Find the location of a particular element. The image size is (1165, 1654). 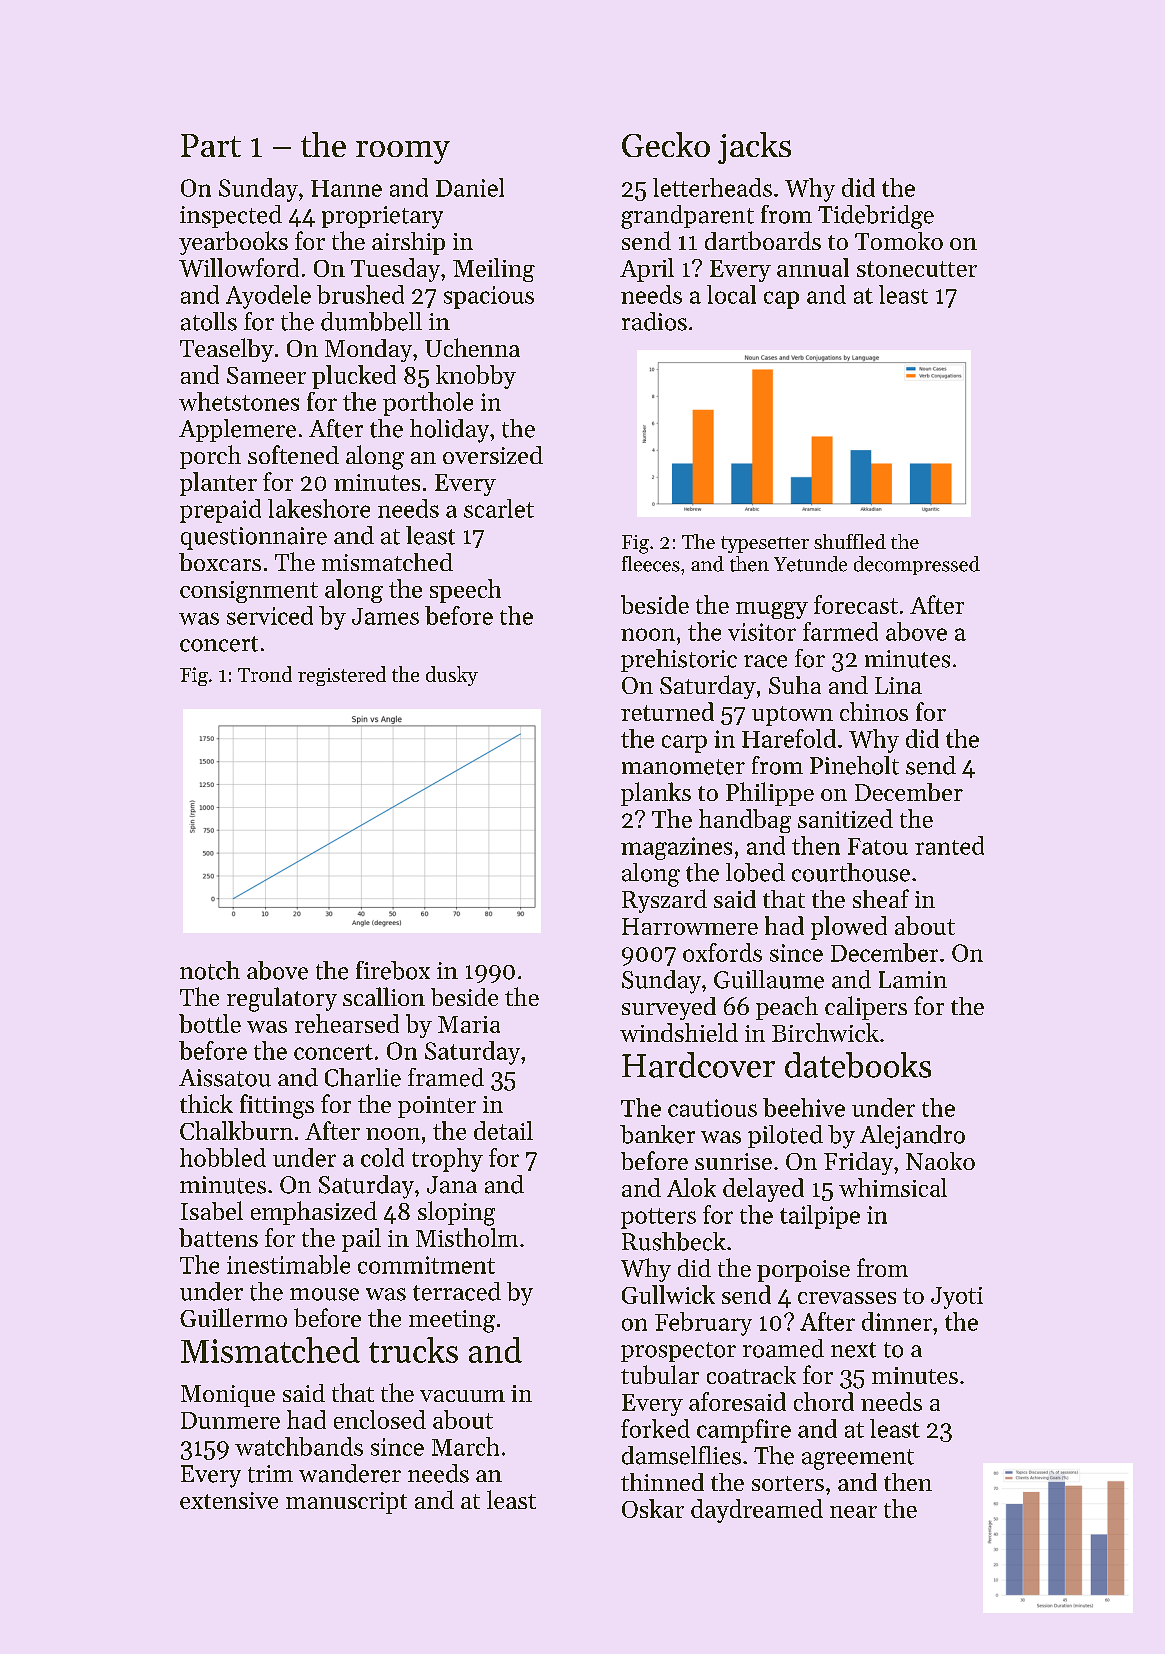

daydreamed is located at coordinates (757, 1511).
